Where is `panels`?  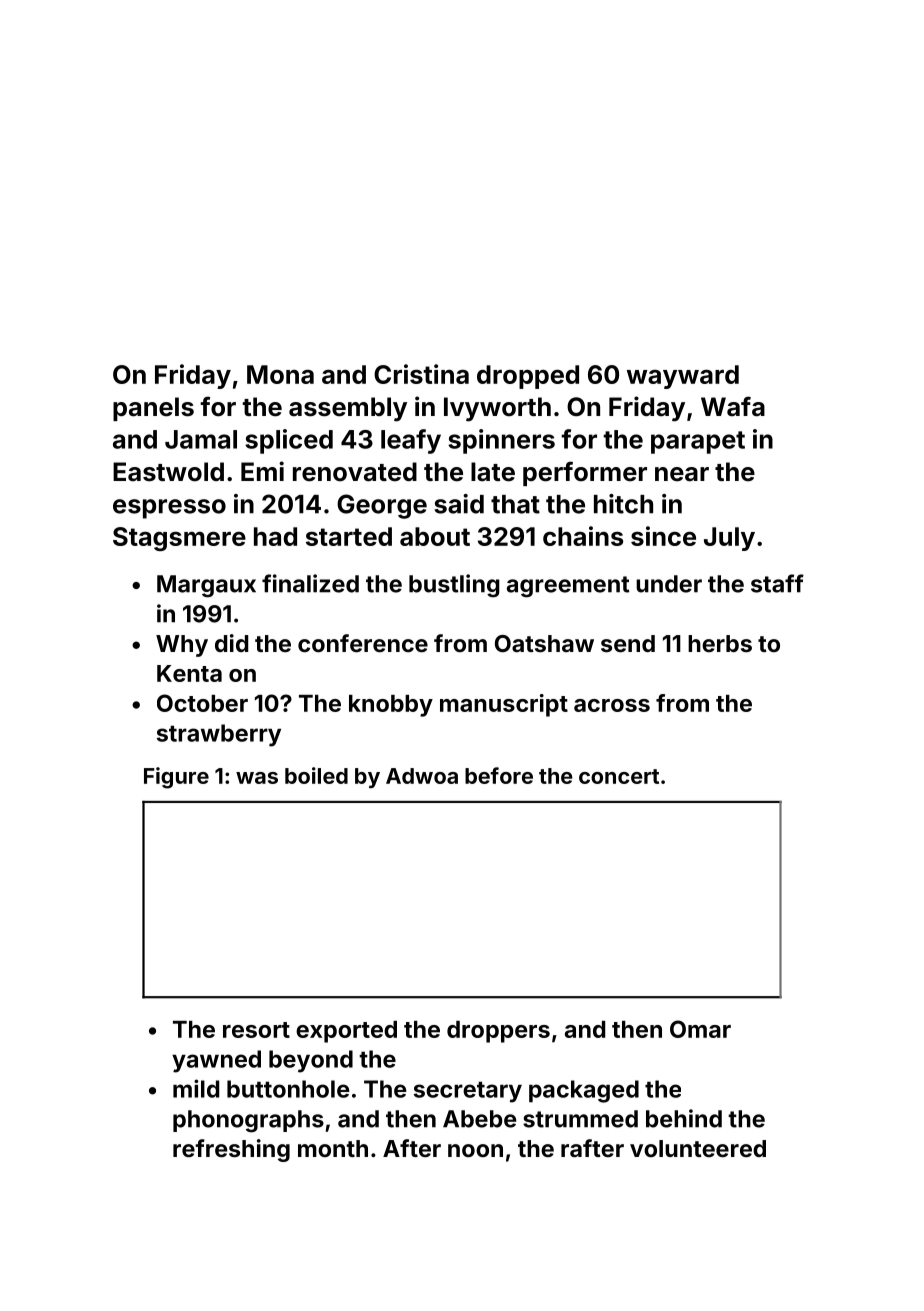 panels is located at coordinates (153, 409).
